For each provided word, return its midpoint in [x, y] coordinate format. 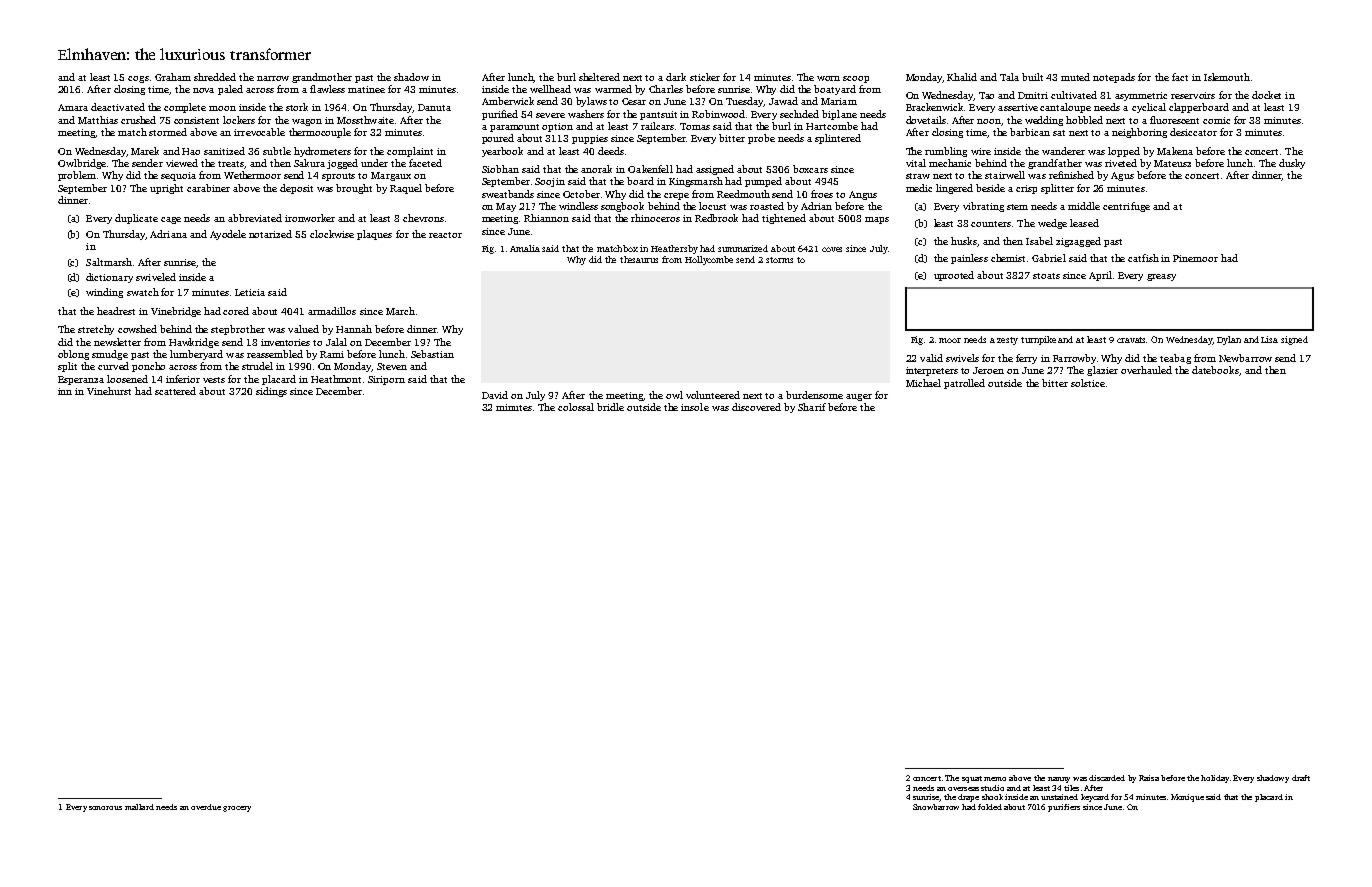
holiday [1215, 779]
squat [972, 779]
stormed [168, 132]
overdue [206, 807]
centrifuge [1126, 207]
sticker [705, 77]
